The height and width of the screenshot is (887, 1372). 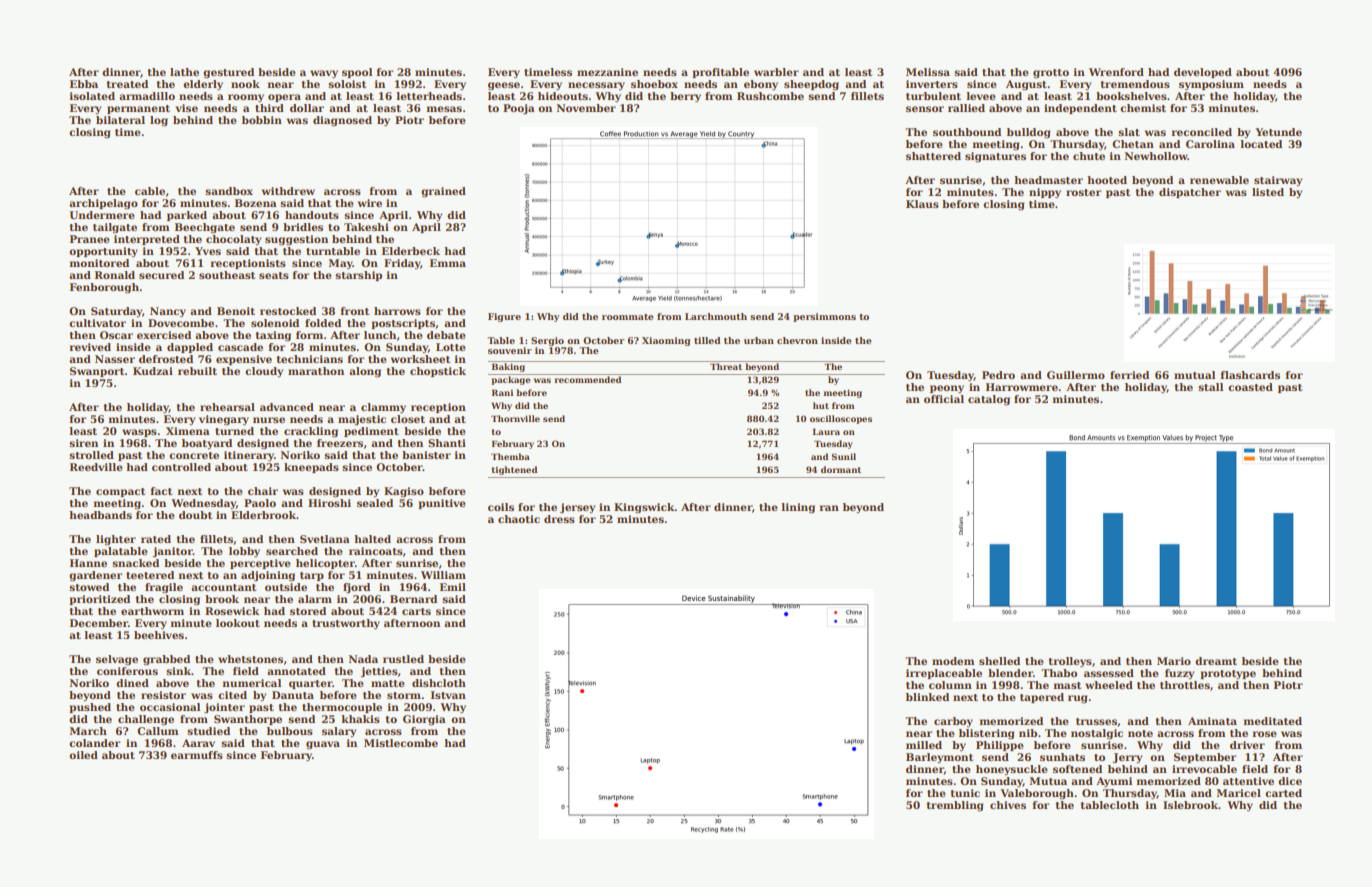 What do you see at coordinates (401, 743) in the screenshot?
I see `Mistlecombe` at bounding box center [401, 743].
